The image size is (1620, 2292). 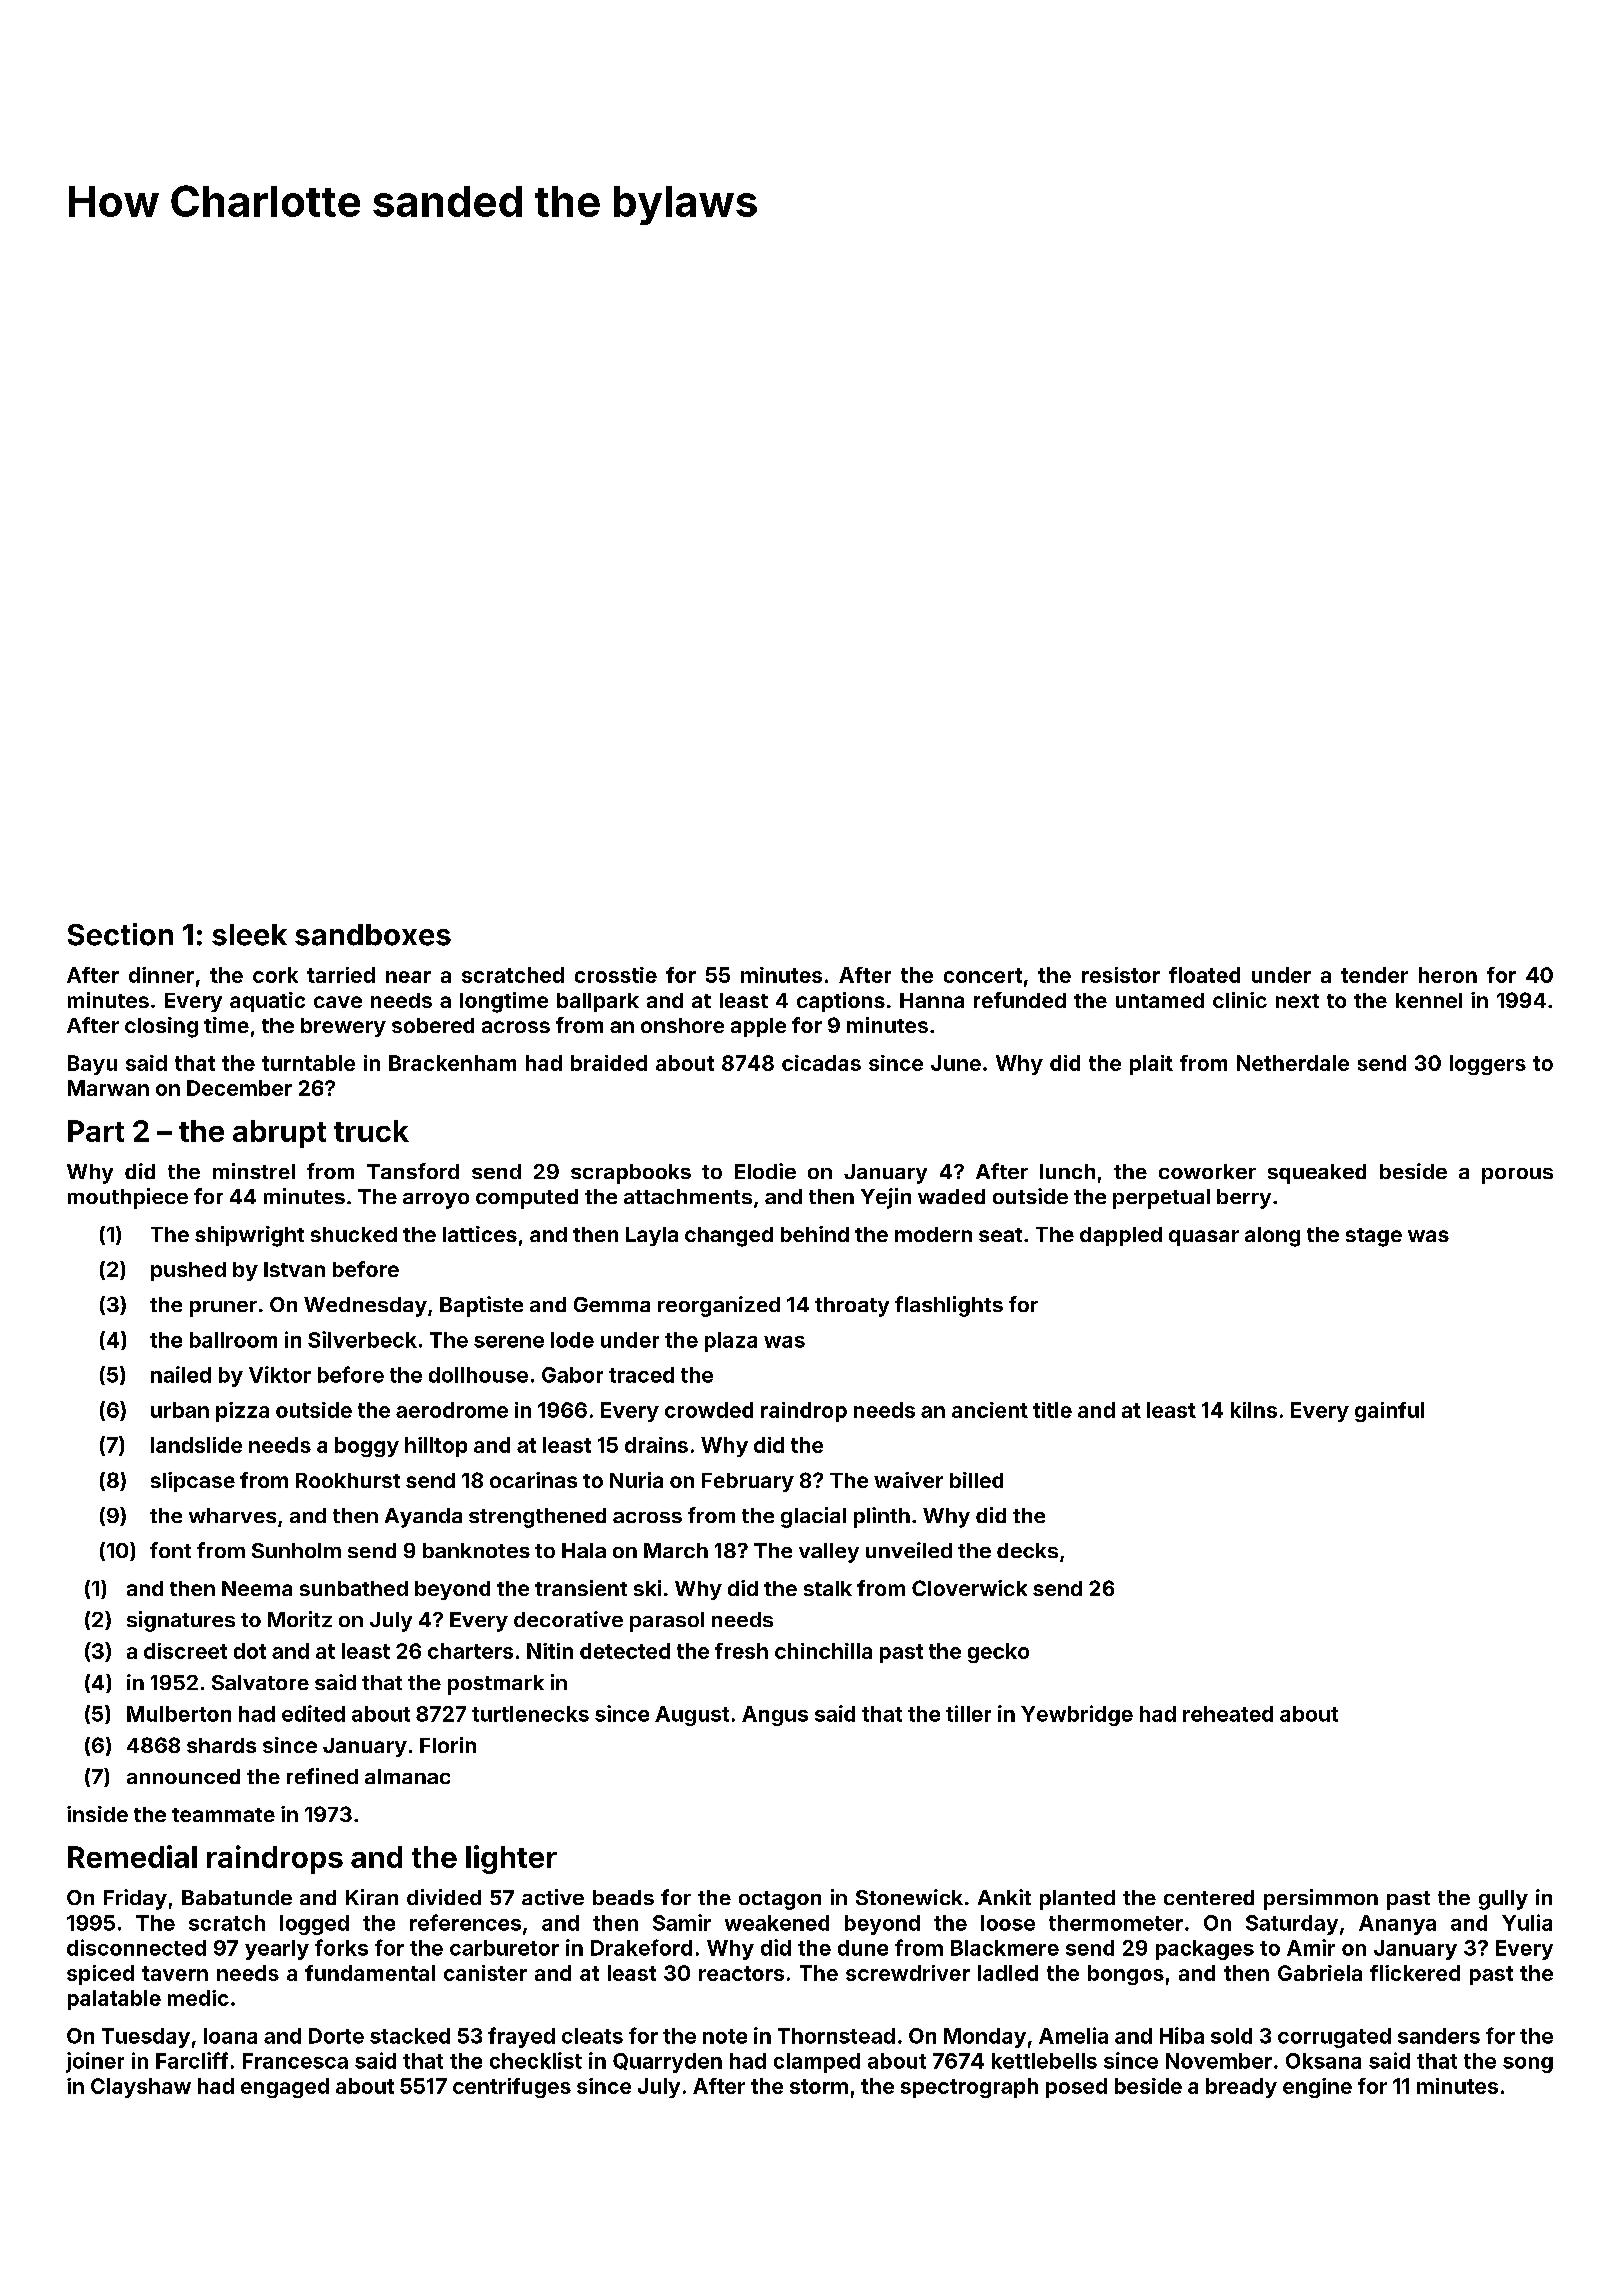 What do you see at coordinates (709, 1410) in the screenshot?
I see `crowded` at bounding box center [709, 1410].
